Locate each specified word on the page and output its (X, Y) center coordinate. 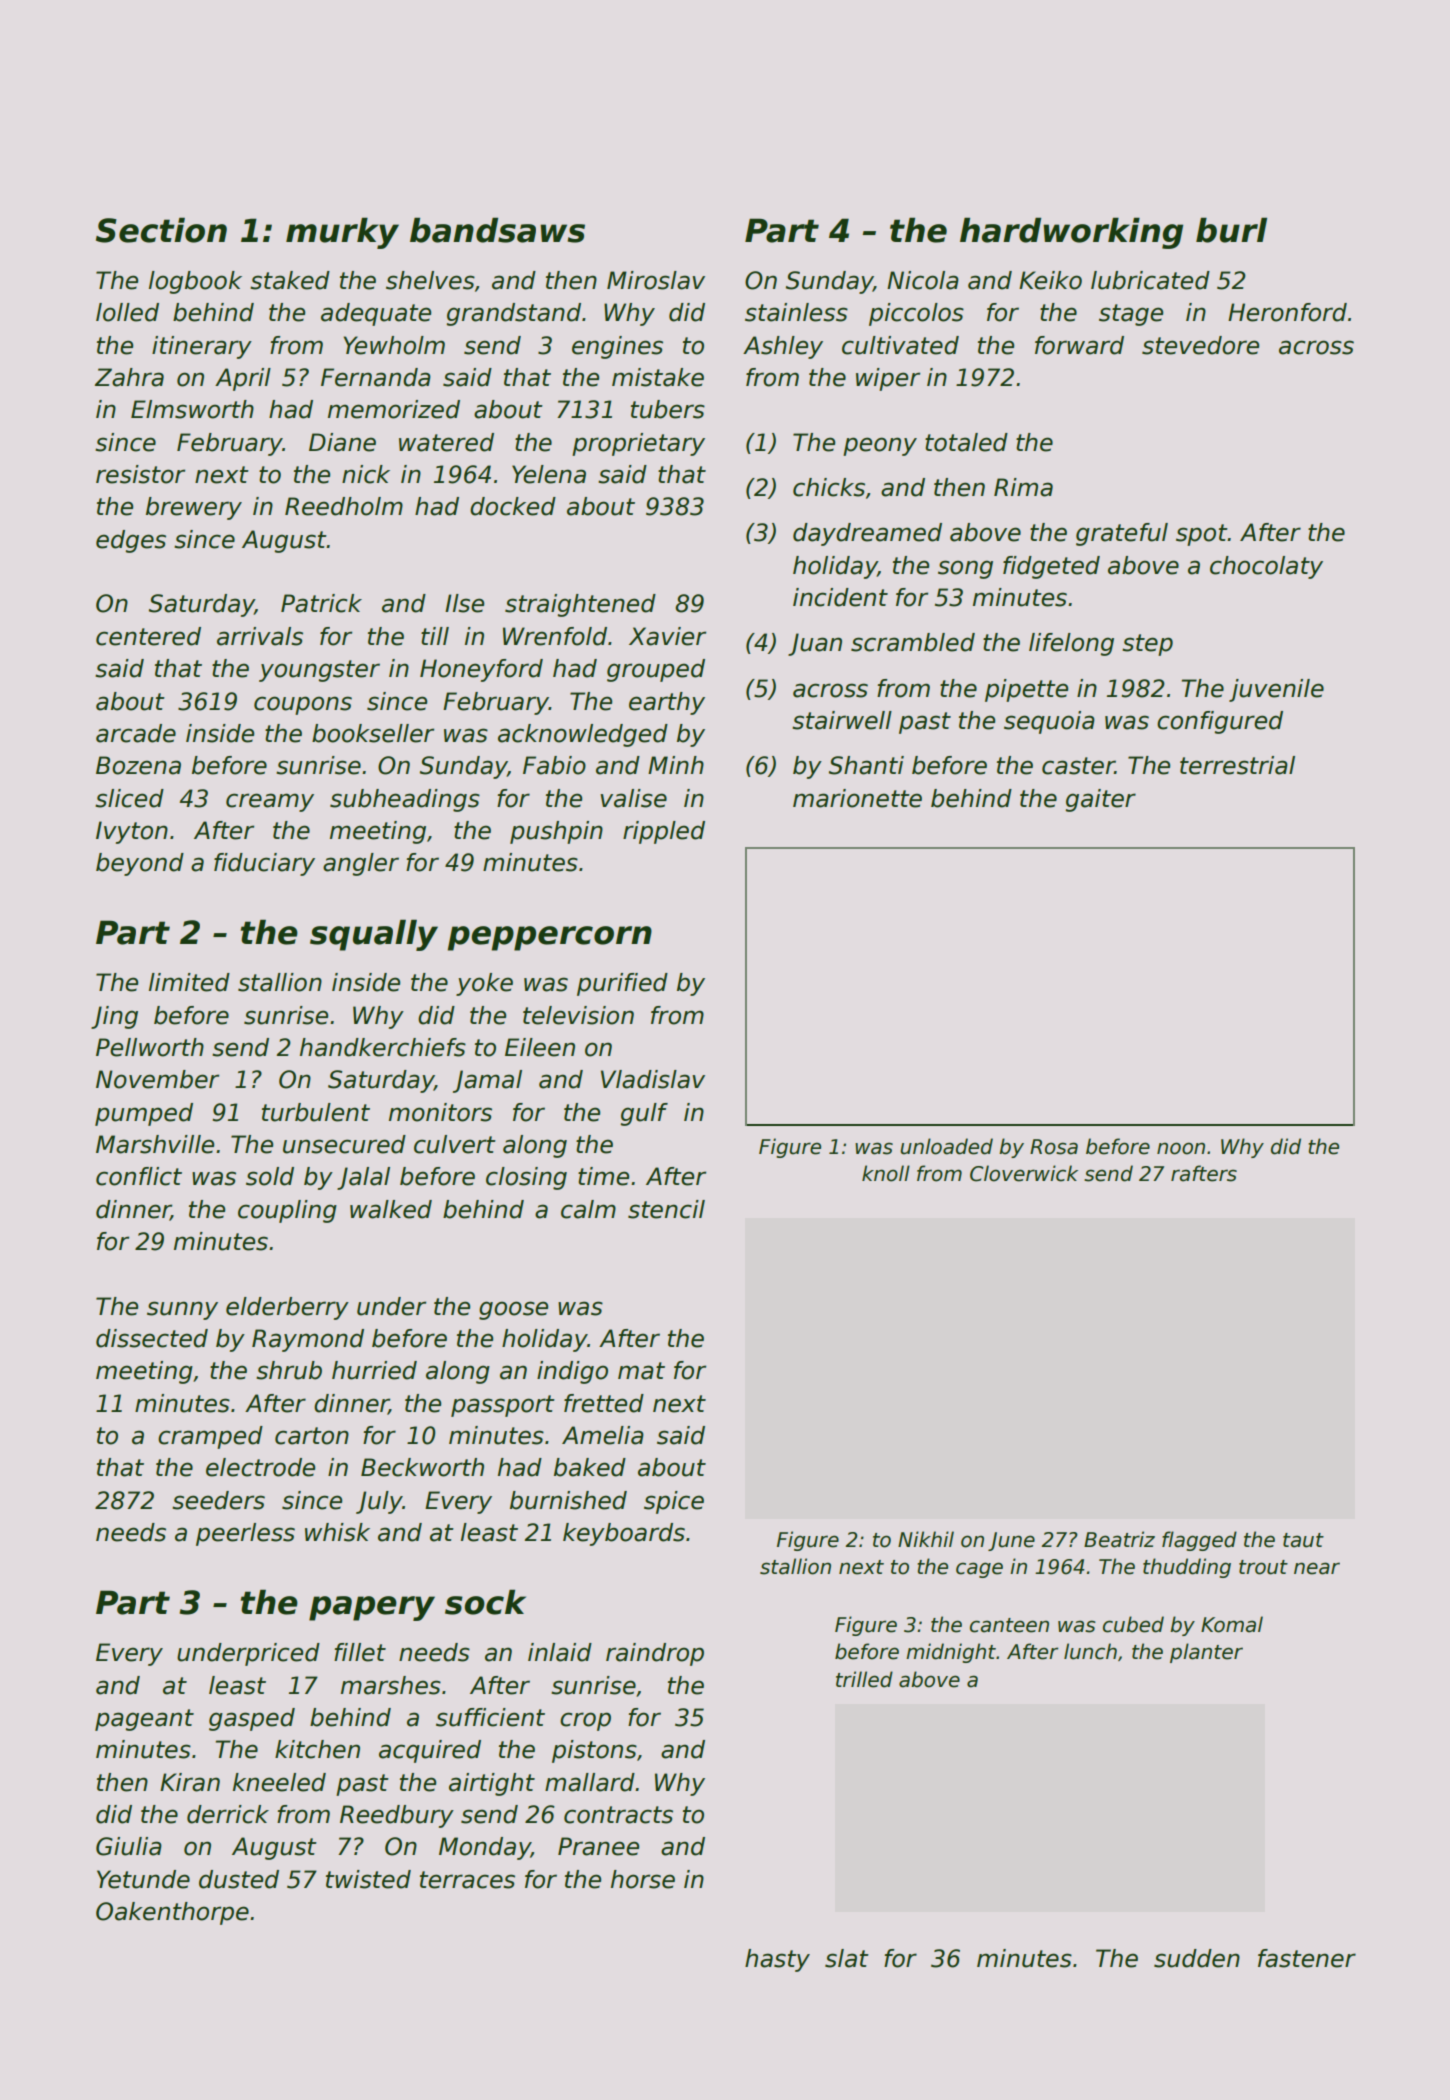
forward (1079, 345)
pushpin (556, 832)
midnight (951, 1653)
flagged (1199, 1541)
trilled (864, 1679)
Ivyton (132, 832)
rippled (664, 832)
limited (189, 982)
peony (880, 446)
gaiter (1101, 800)
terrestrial (1237, 765)
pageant (144, 1720)
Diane (342, 442)
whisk (337, 1532)
